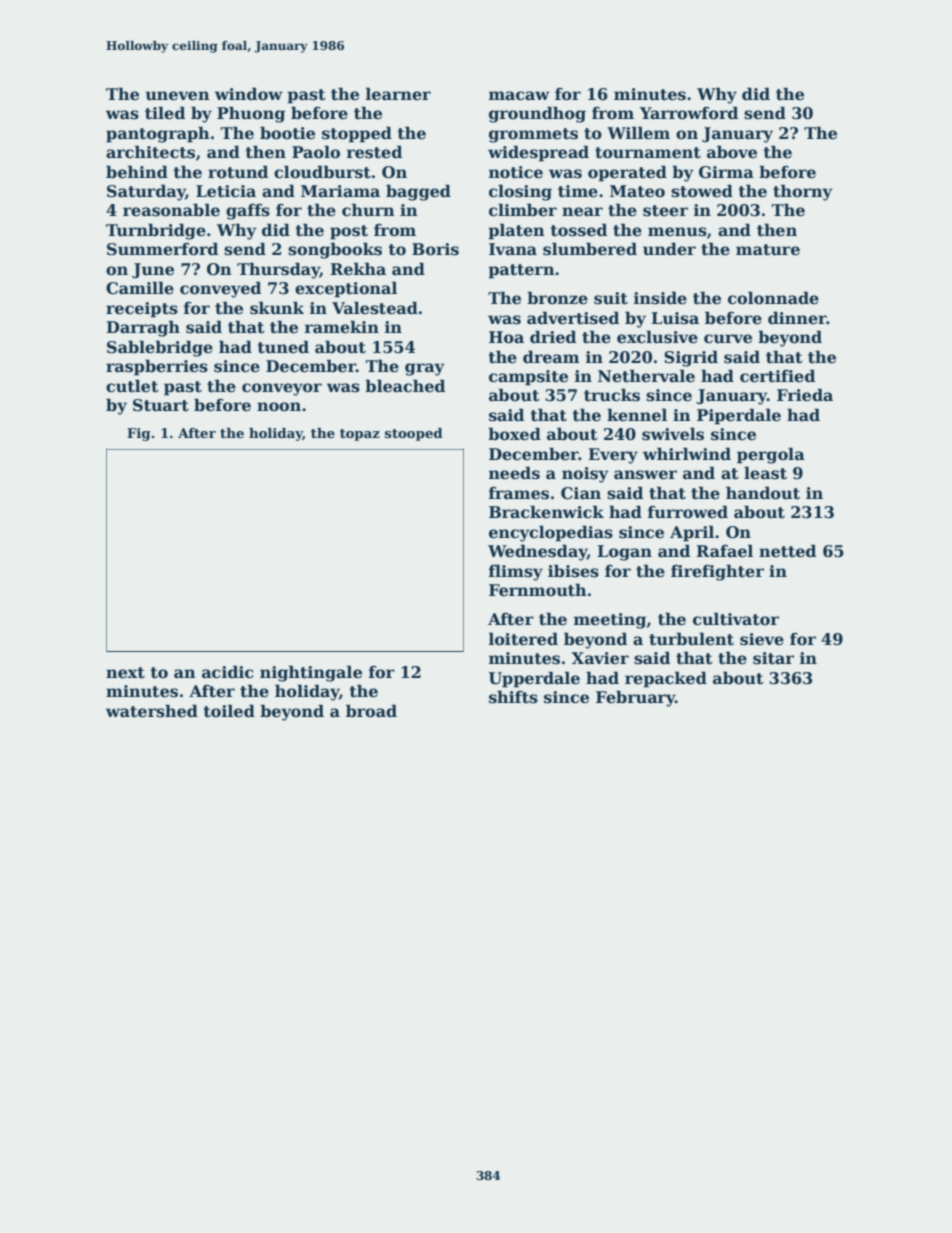 The width and height of the screenshot is (952, 1233). I want to click on watershed, so click(152, 711).
